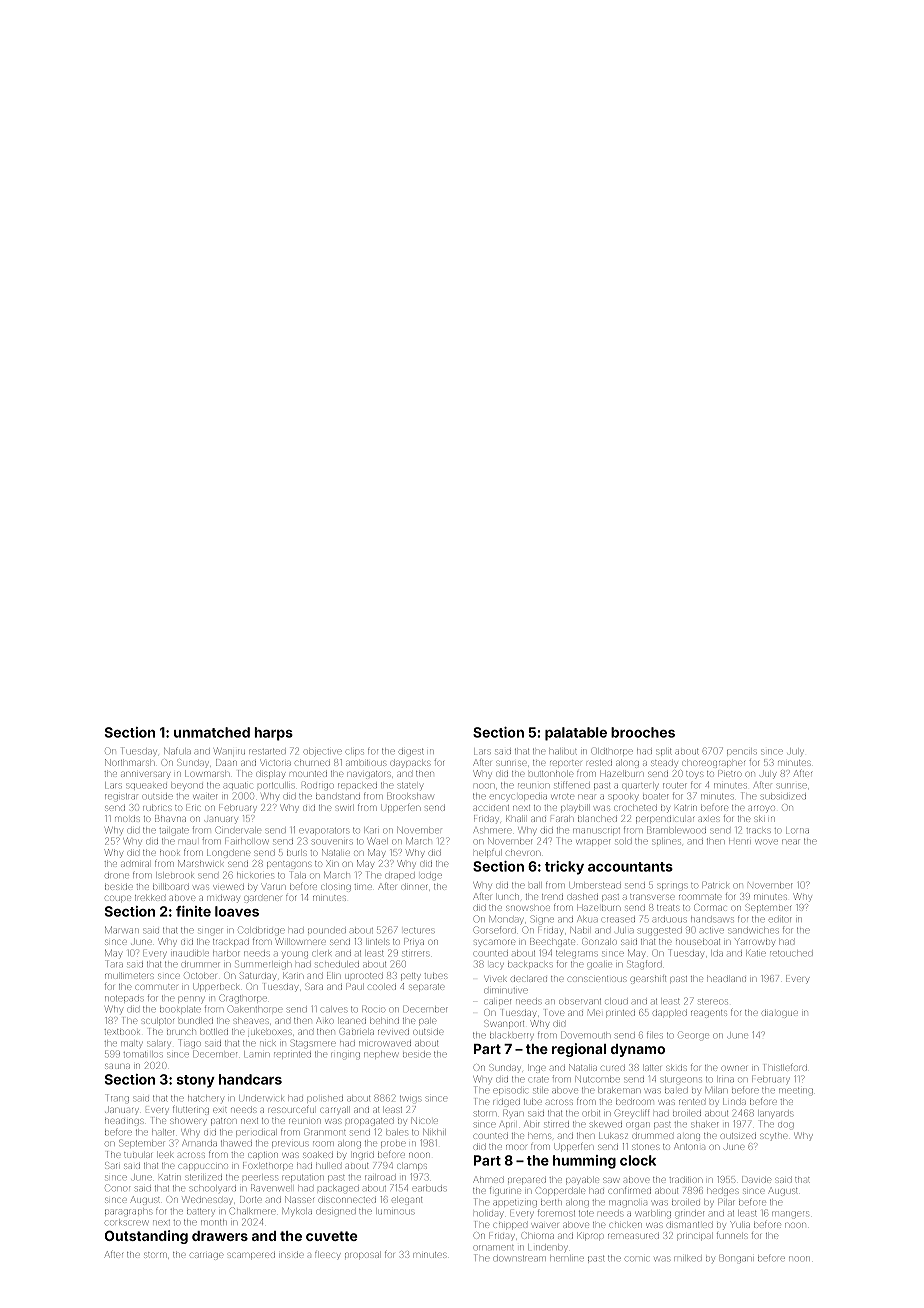 Image resolution: width=924 pixels, height=1308 pixels. What do you see at coordinates (643, 732) in the page?
I see `brooches` at bounding box center [643, 732].
